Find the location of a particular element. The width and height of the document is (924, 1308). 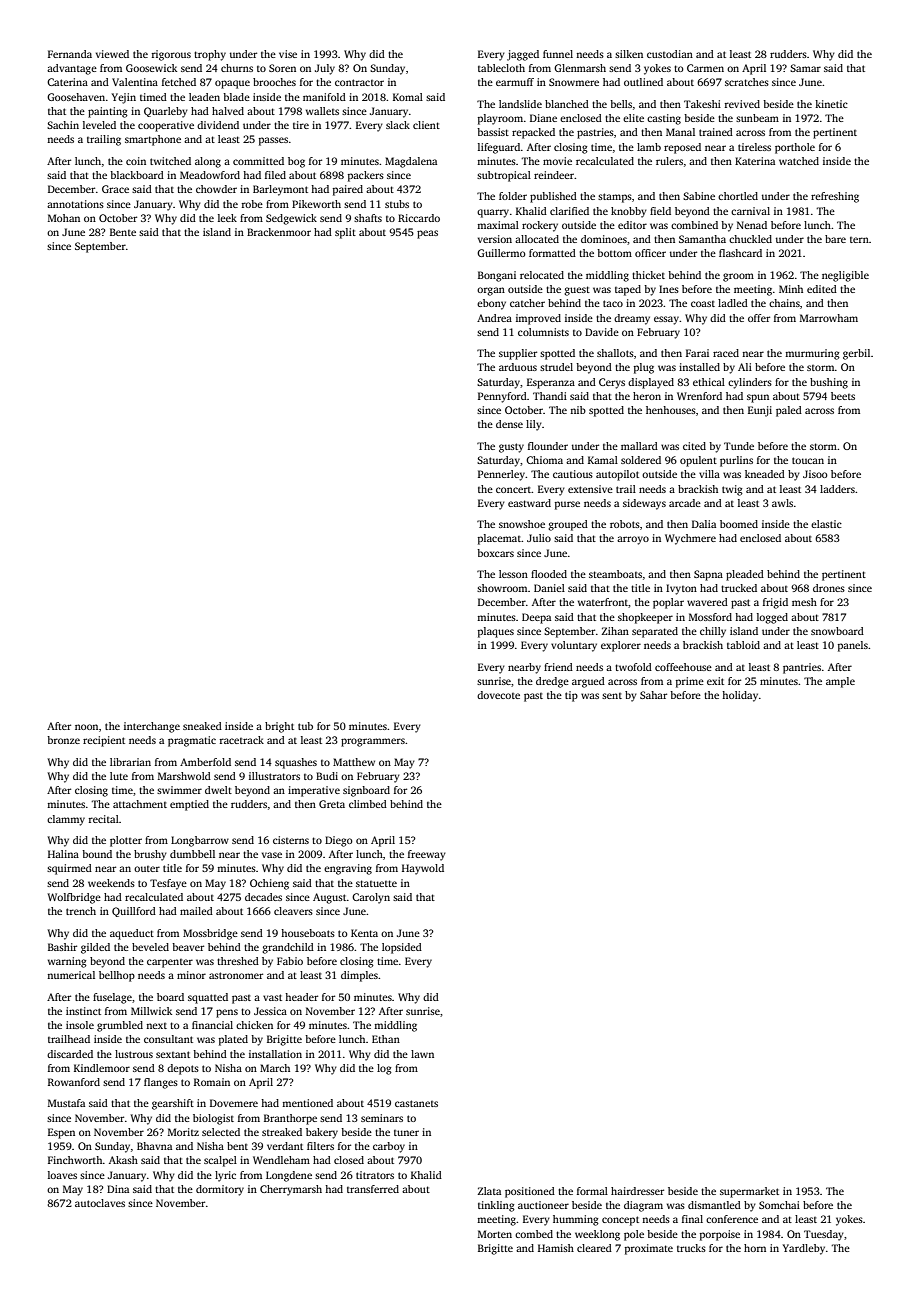

organ is located at coordinates (491, 291).
